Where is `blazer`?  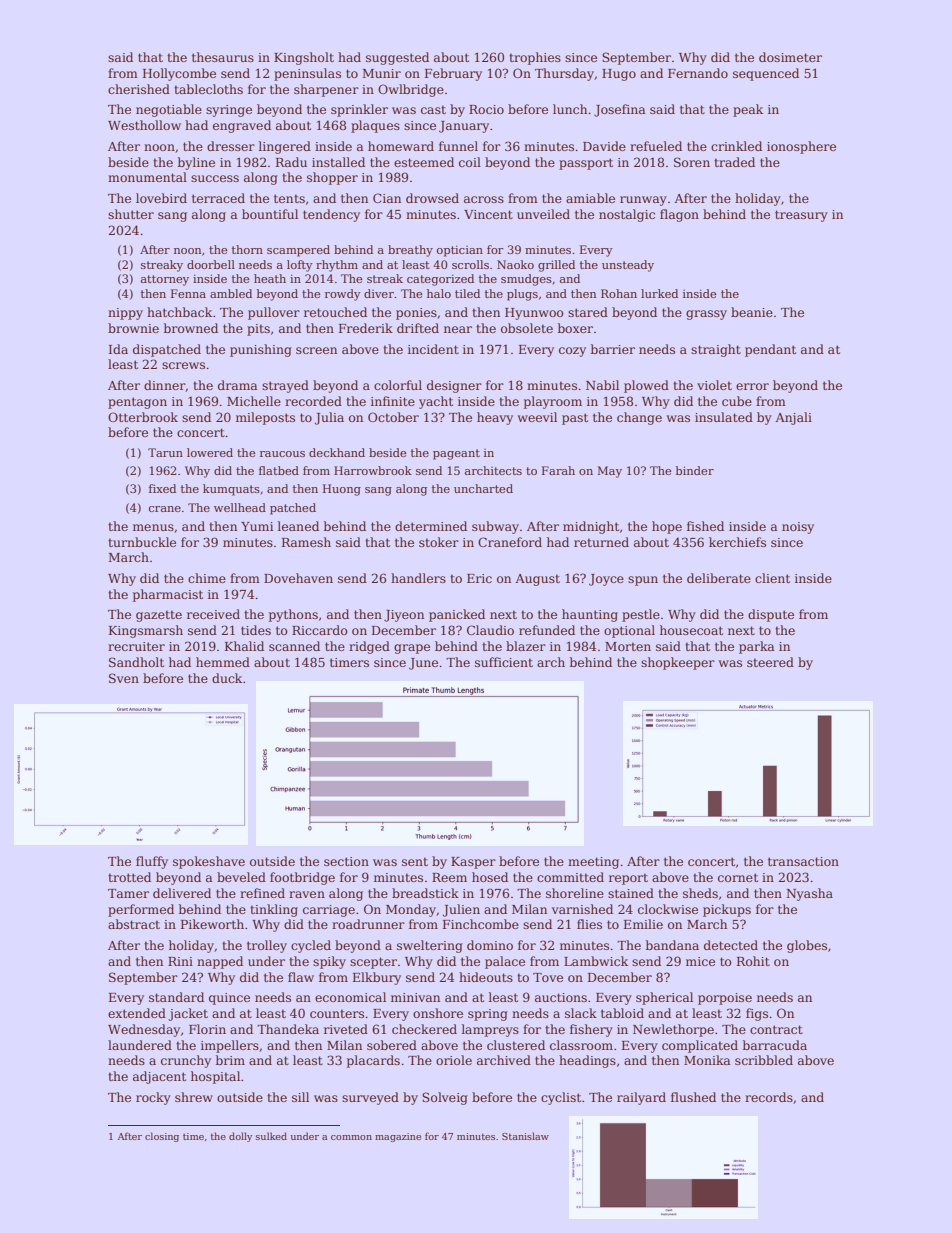 blazer is located at coordinates (526, 646).
